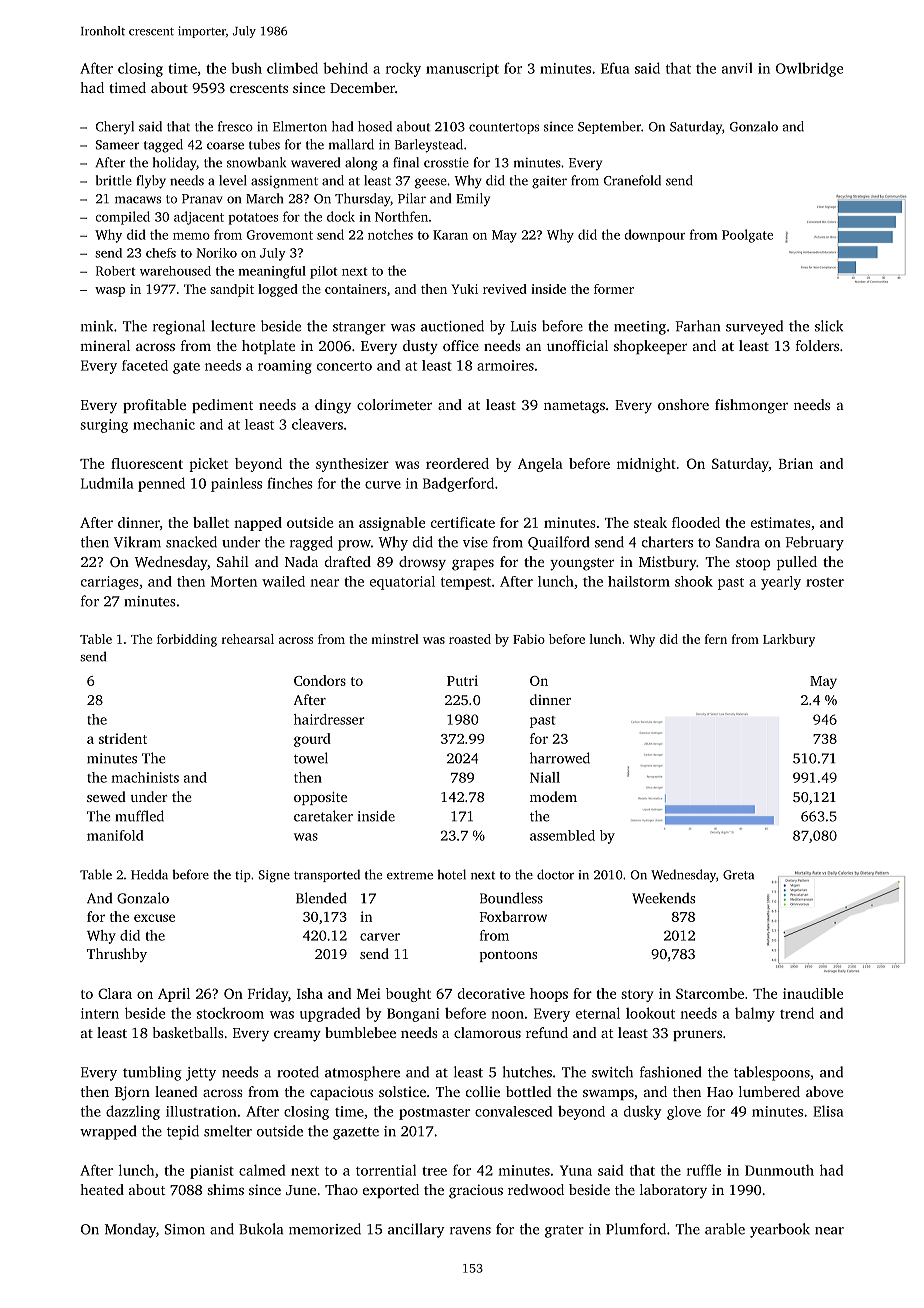  Describe the element at coordinates (292, 68) in the image. I see `climbed` at that location.
